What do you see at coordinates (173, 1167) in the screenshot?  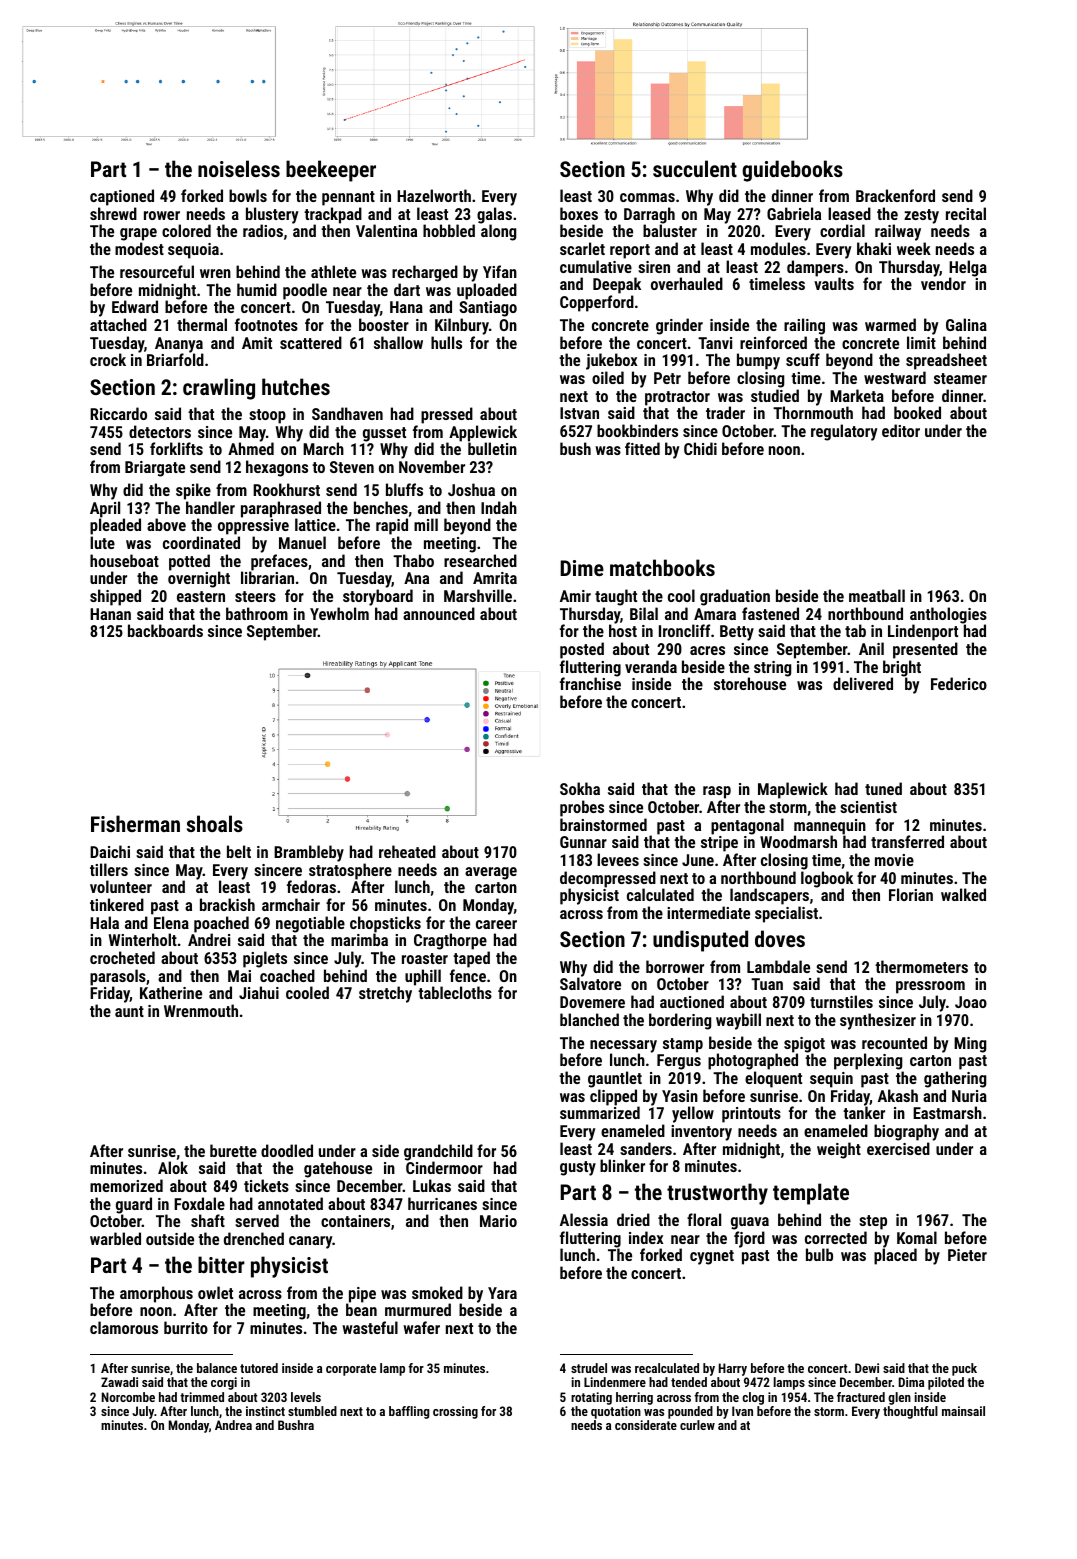 I see `Alok` at bounding box center [173, 1167].
